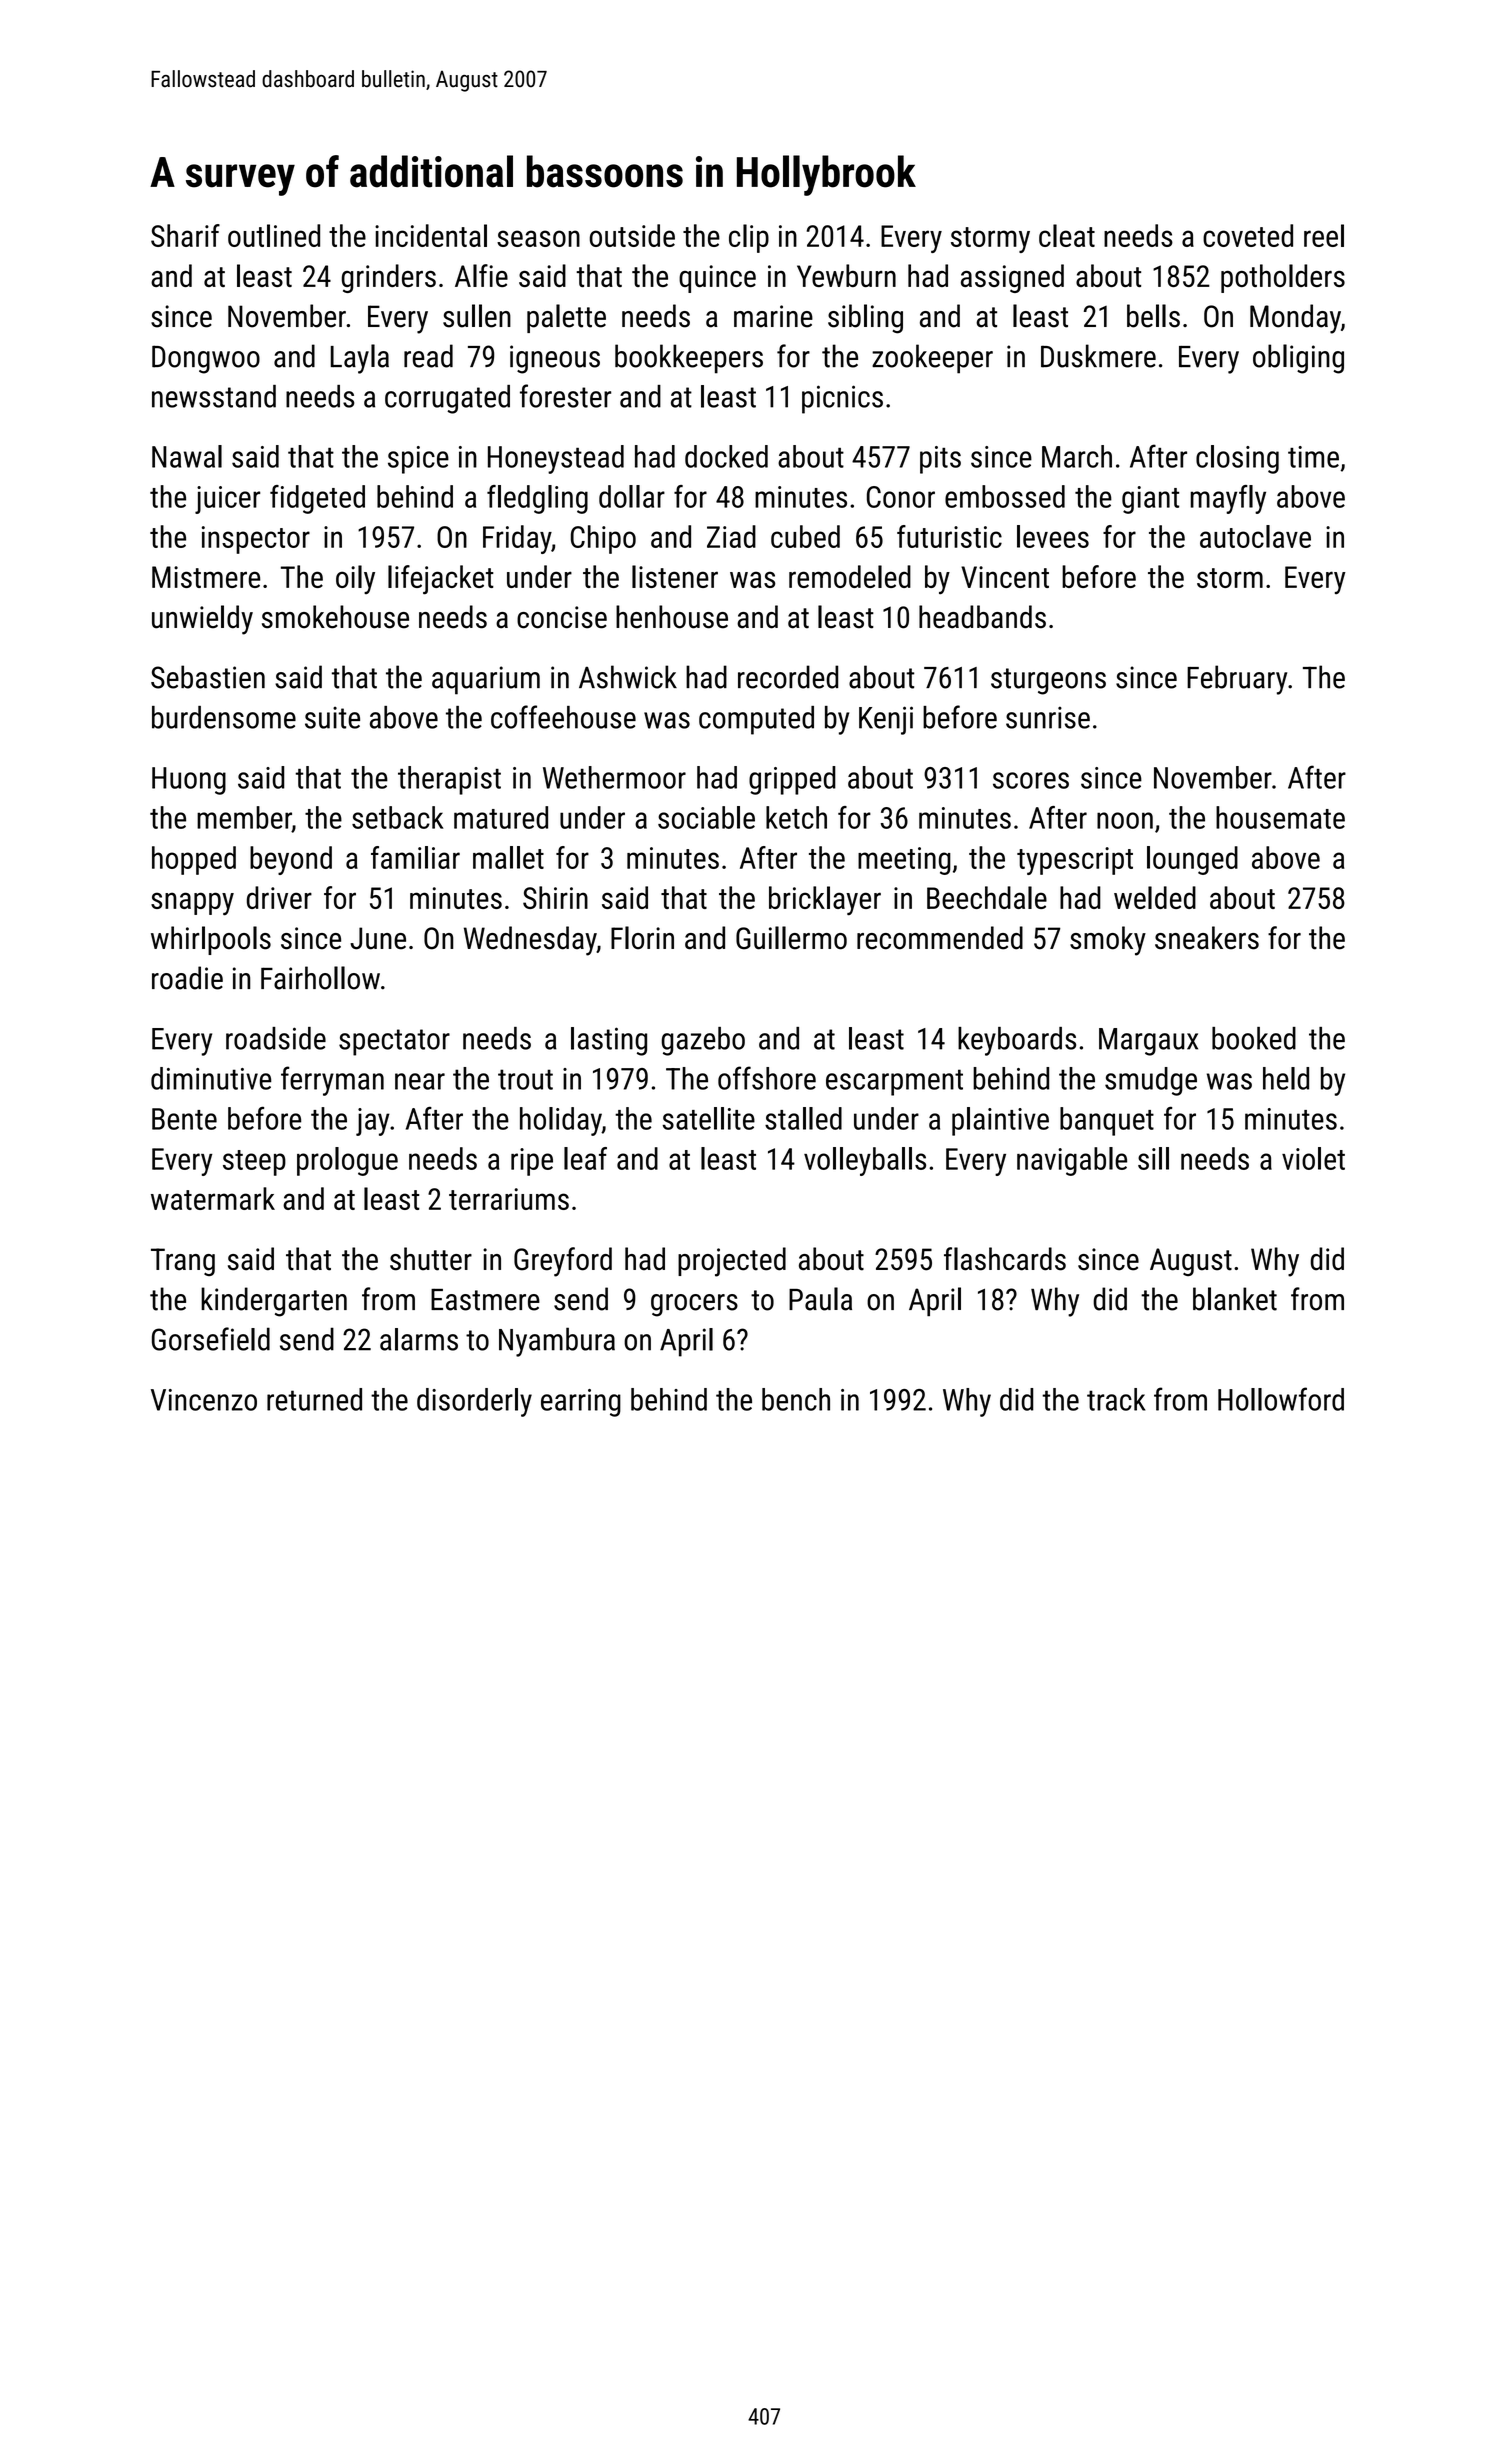 The height and width of the screenshot is (2464, 1496). What do you see at coordinates (204, 1400) in the screenshot?
I see `Vincenzo` at bounding box center [204, 1400].
